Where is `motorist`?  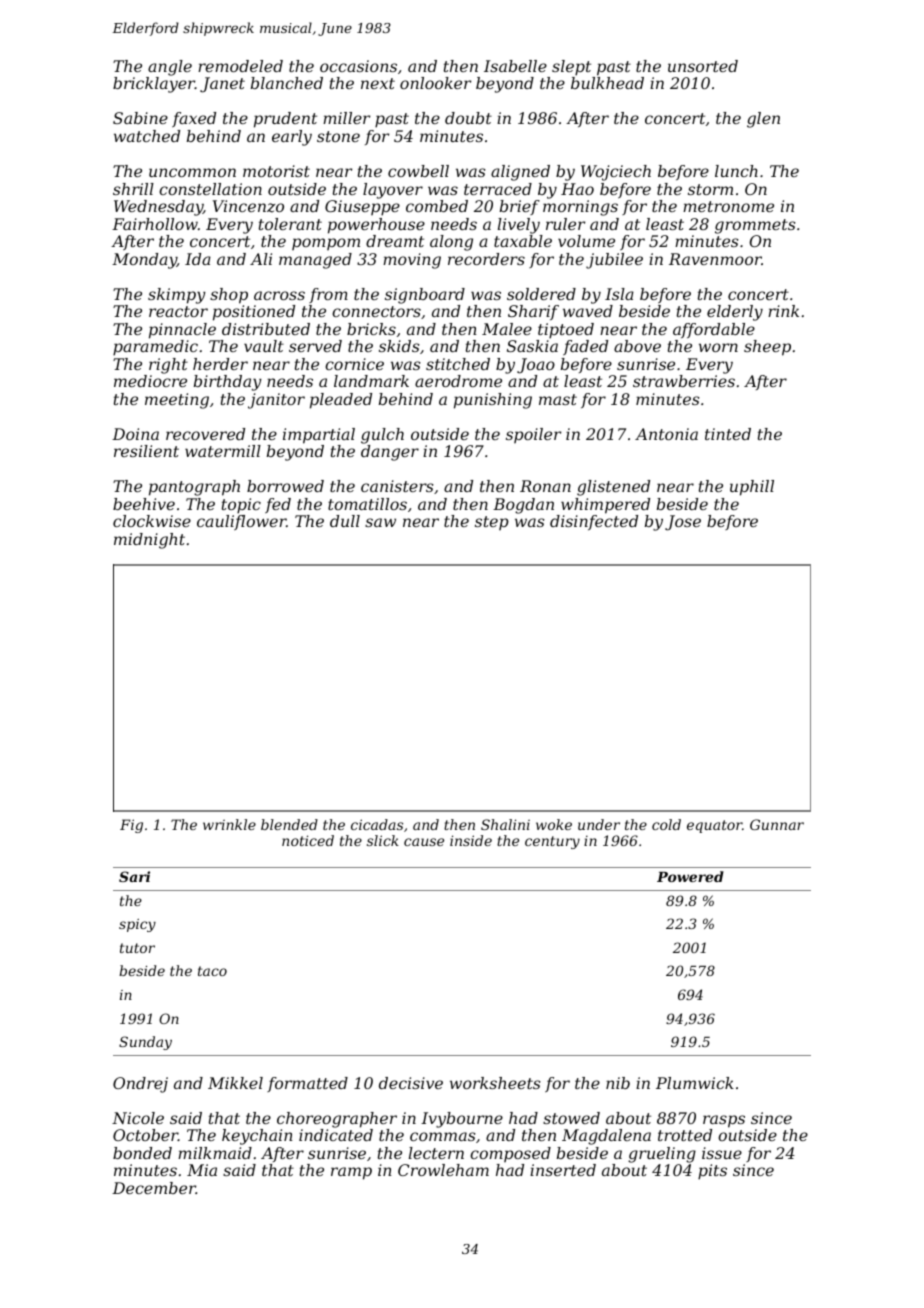
motorist is located at coordinates (276, 171).
